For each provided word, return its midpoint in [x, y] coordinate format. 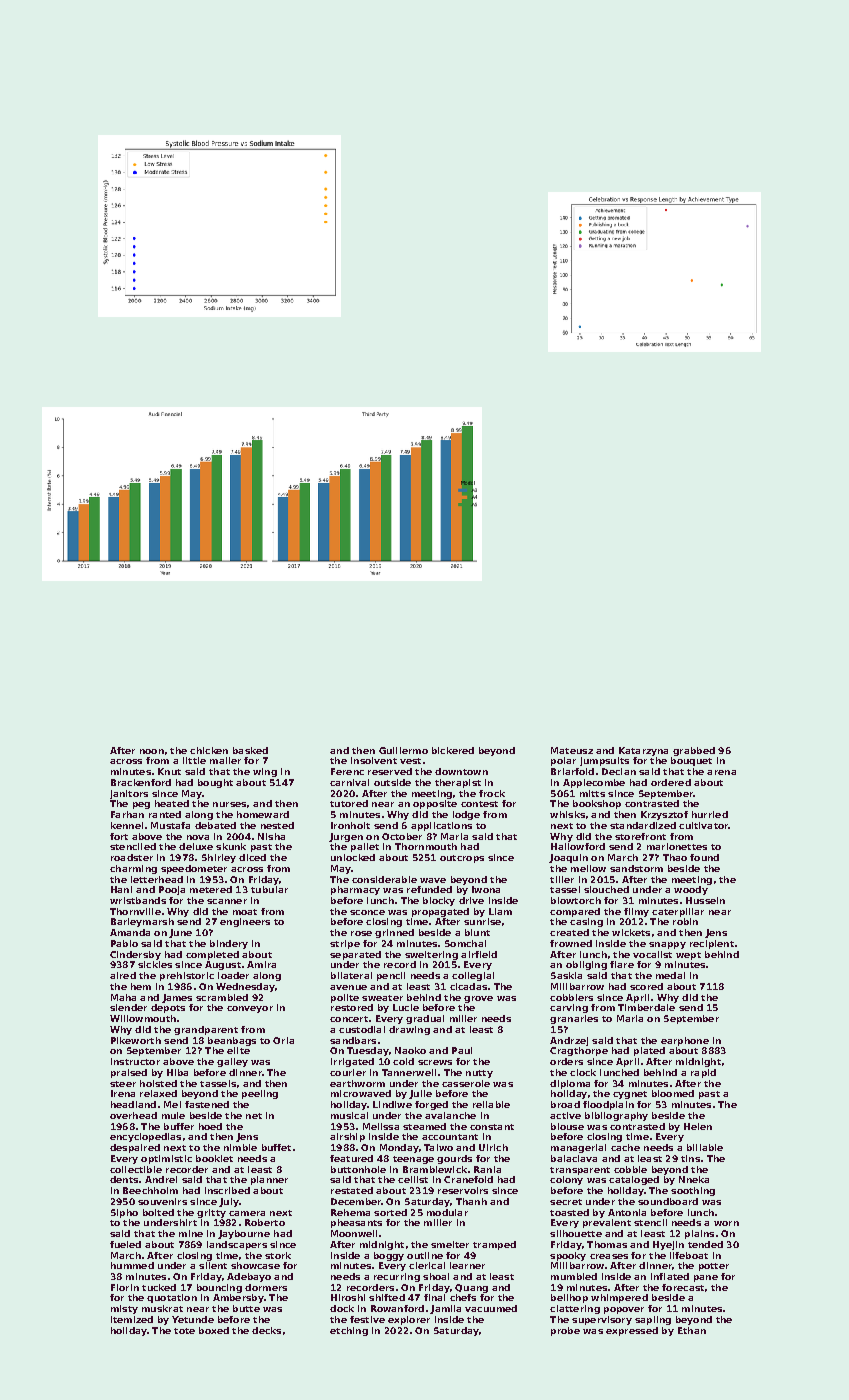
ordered [671, 782]
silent [213, 1265]
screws [435, 1062]
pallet [365, 847]
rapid [703, 1073]
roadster [132, 857]
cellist [413, 1179]
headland [133, 1104]
